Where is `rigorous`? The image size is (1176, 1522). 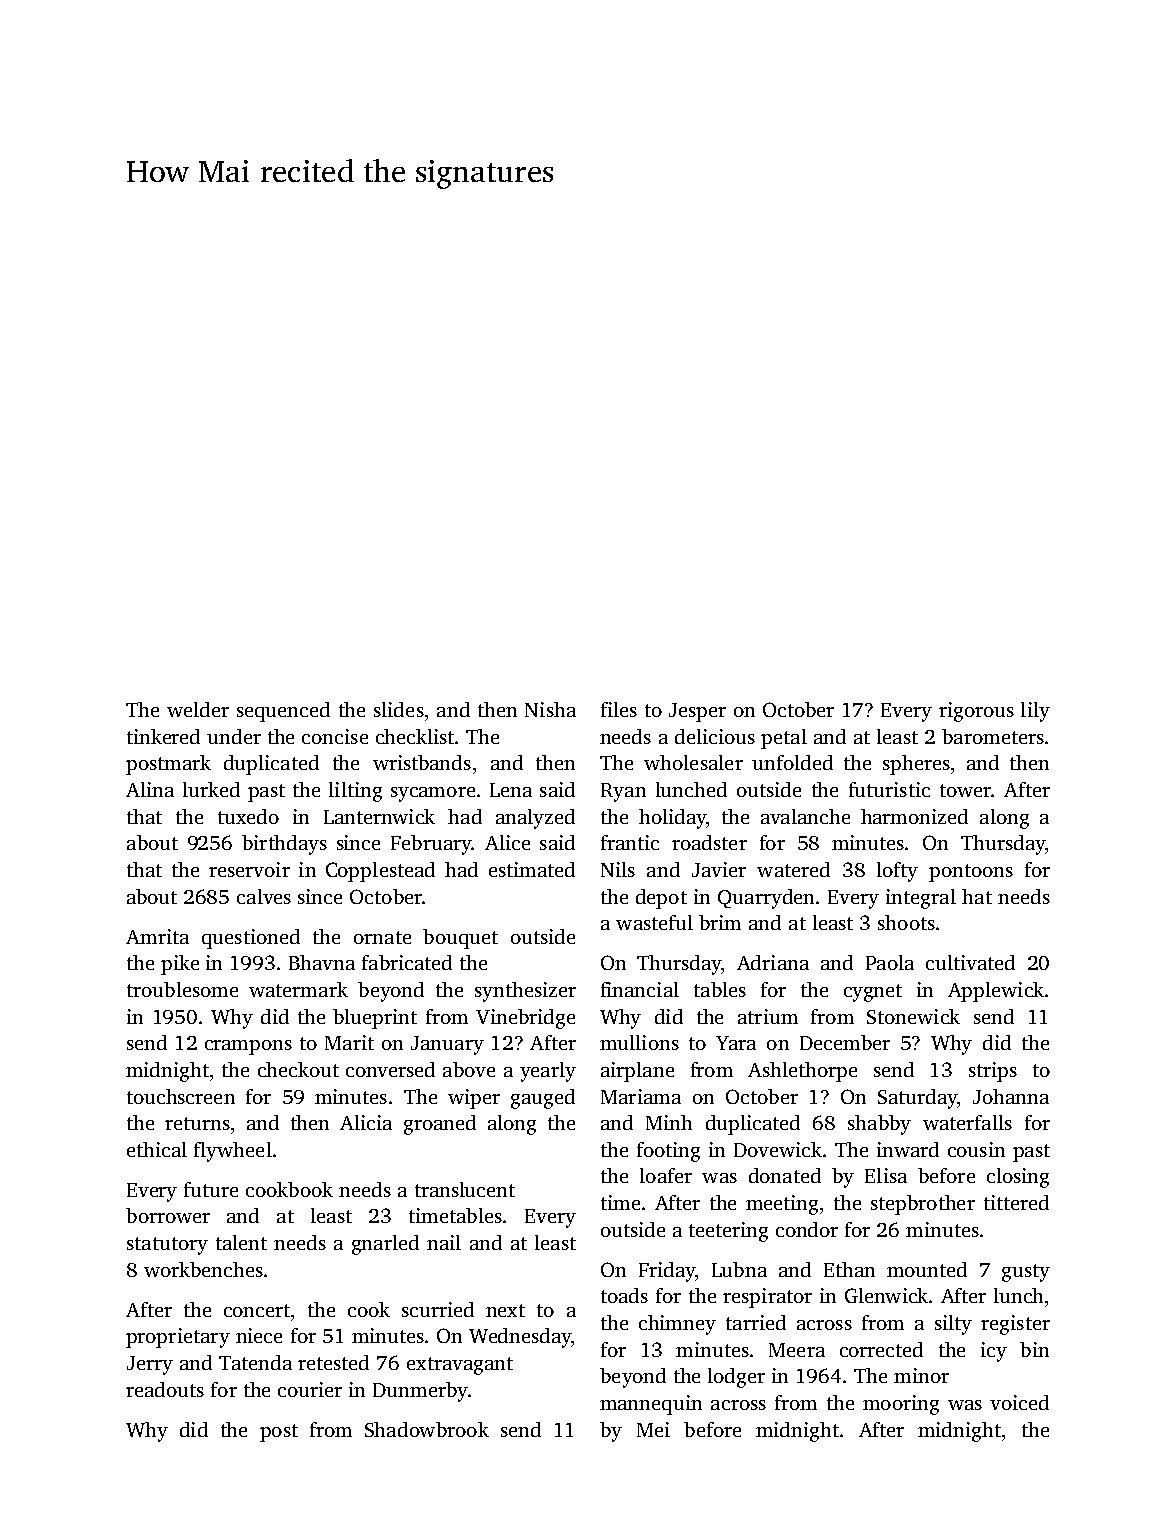 rigorous is located at coordinates (976, 712).
